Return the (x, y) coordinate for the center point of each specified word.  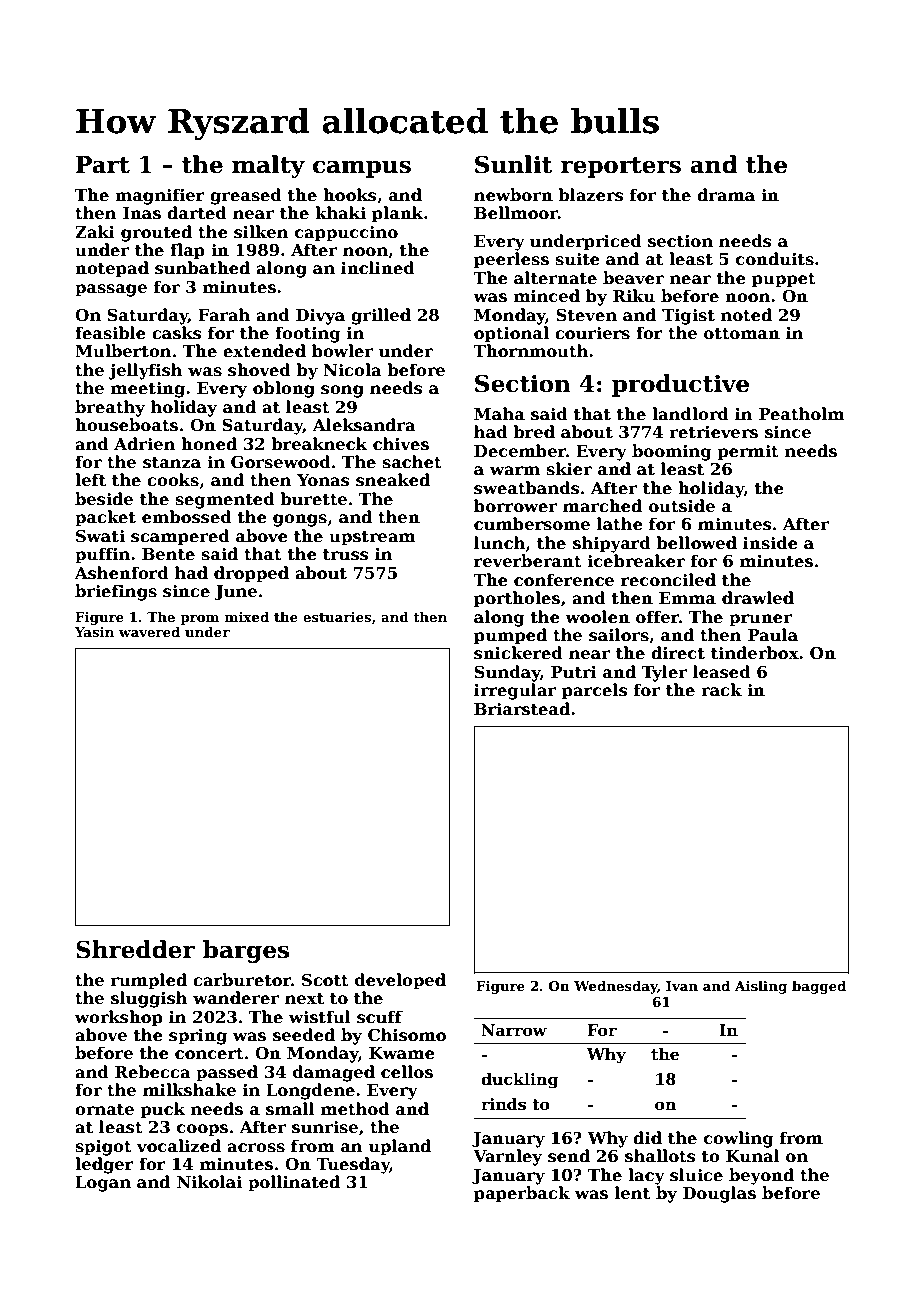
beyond (761, 1176)
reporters (621, 167)
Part (103, 165)
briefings (116, 592)
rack (721, 690)
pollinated (294, 1183)
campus (362, 169)
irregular (515, 691)
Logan (103, 1184)
